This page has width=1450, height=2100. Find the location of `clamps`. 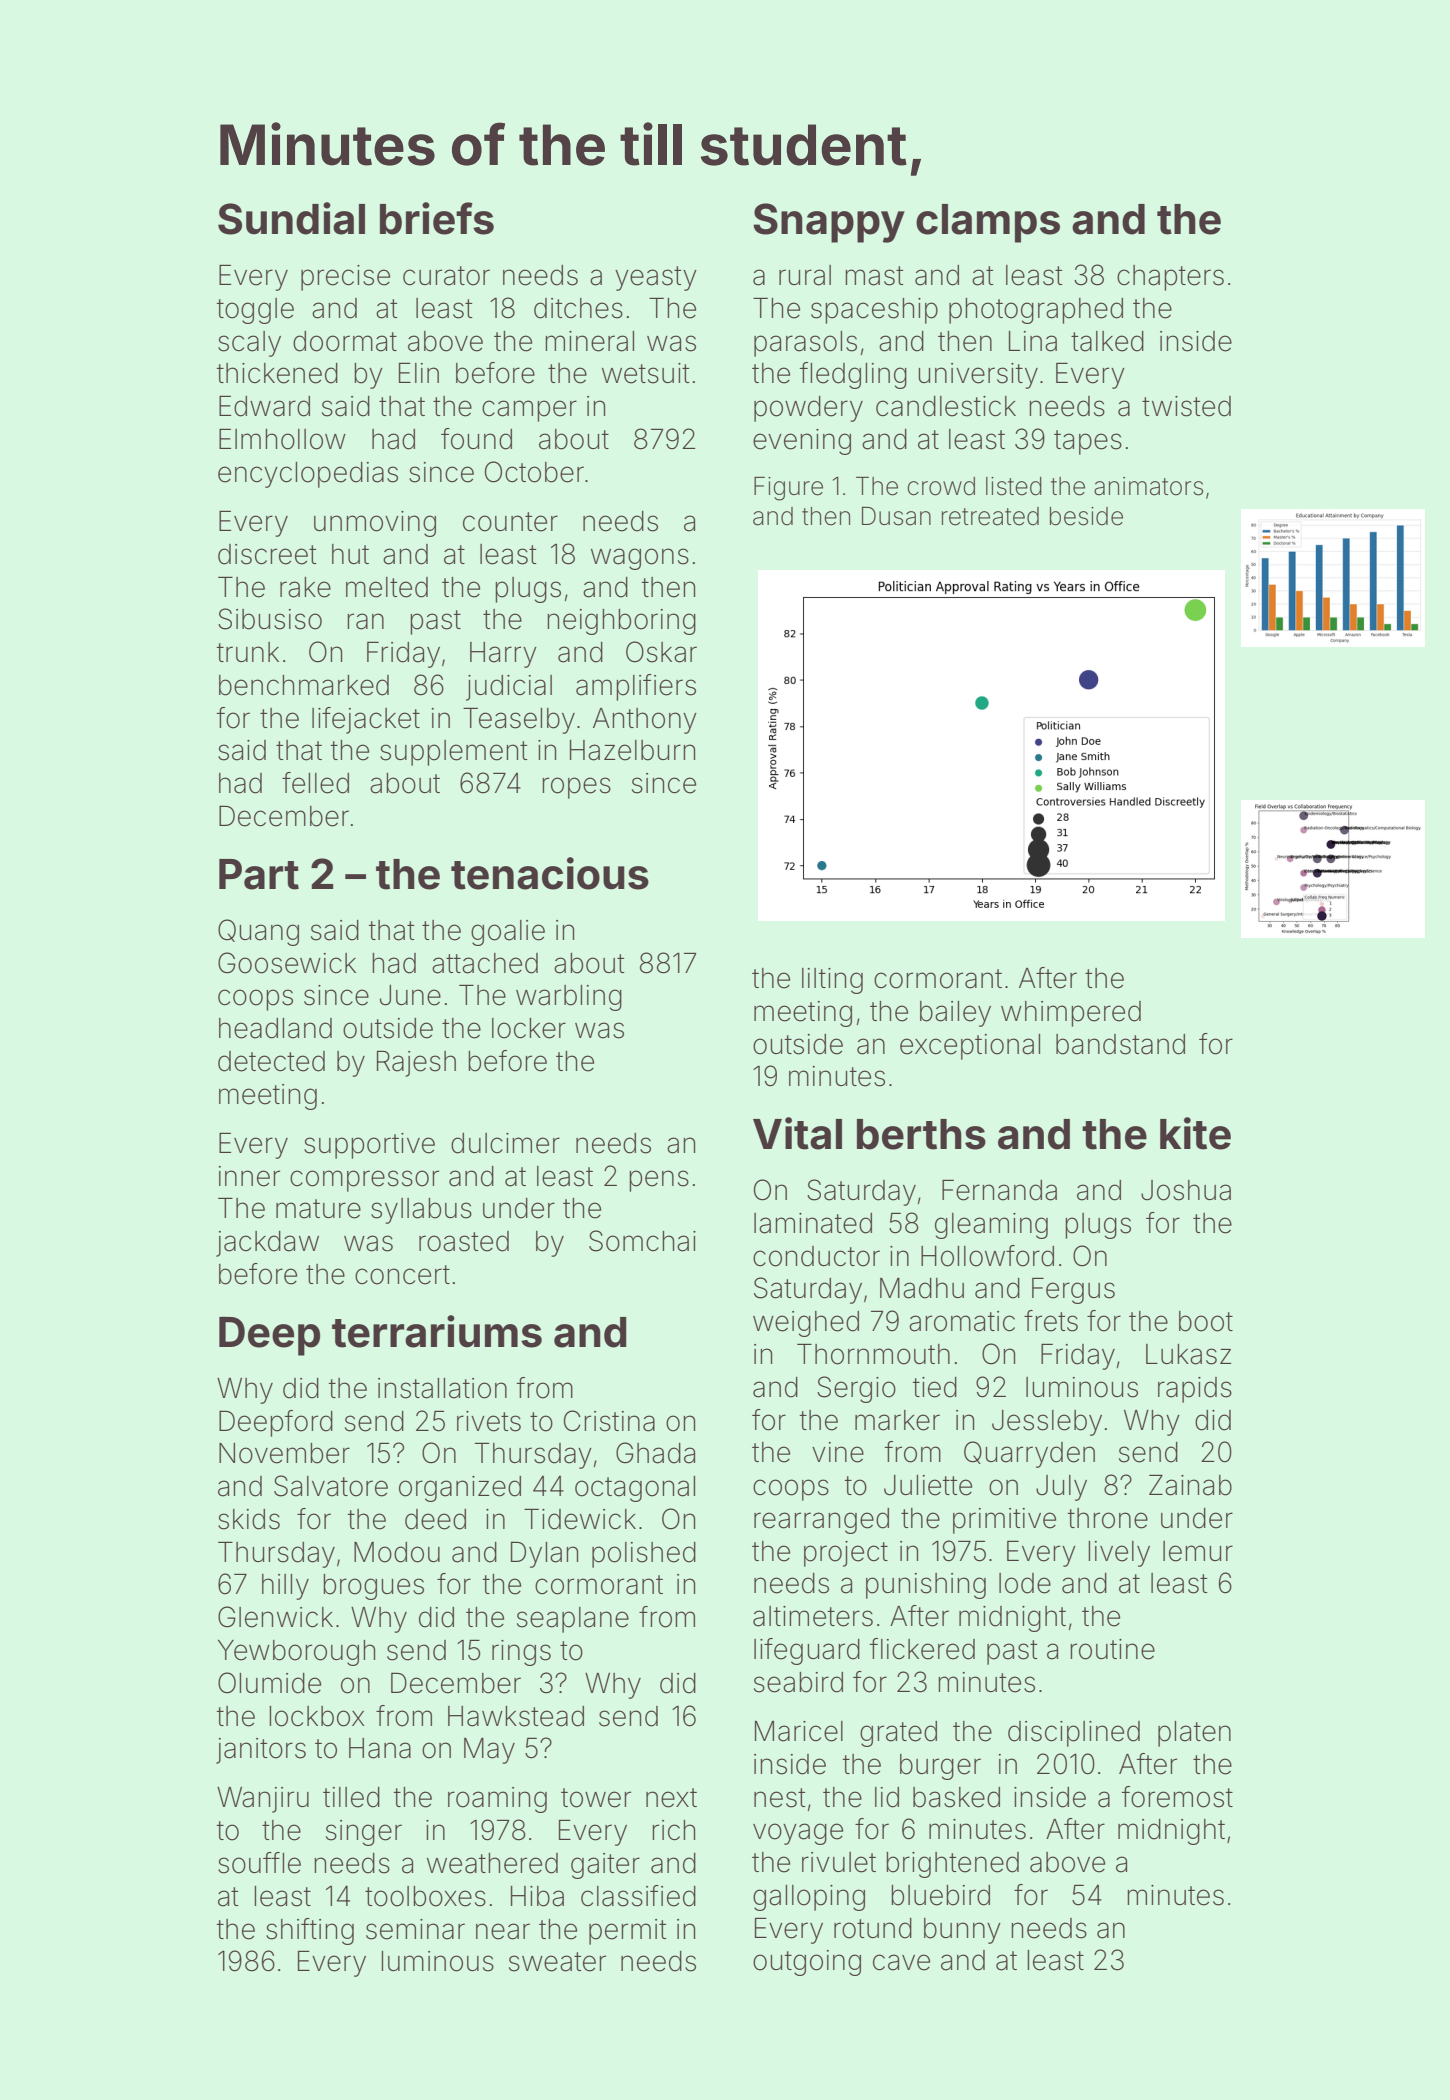

clamps is located at coordinates (988, 223).
